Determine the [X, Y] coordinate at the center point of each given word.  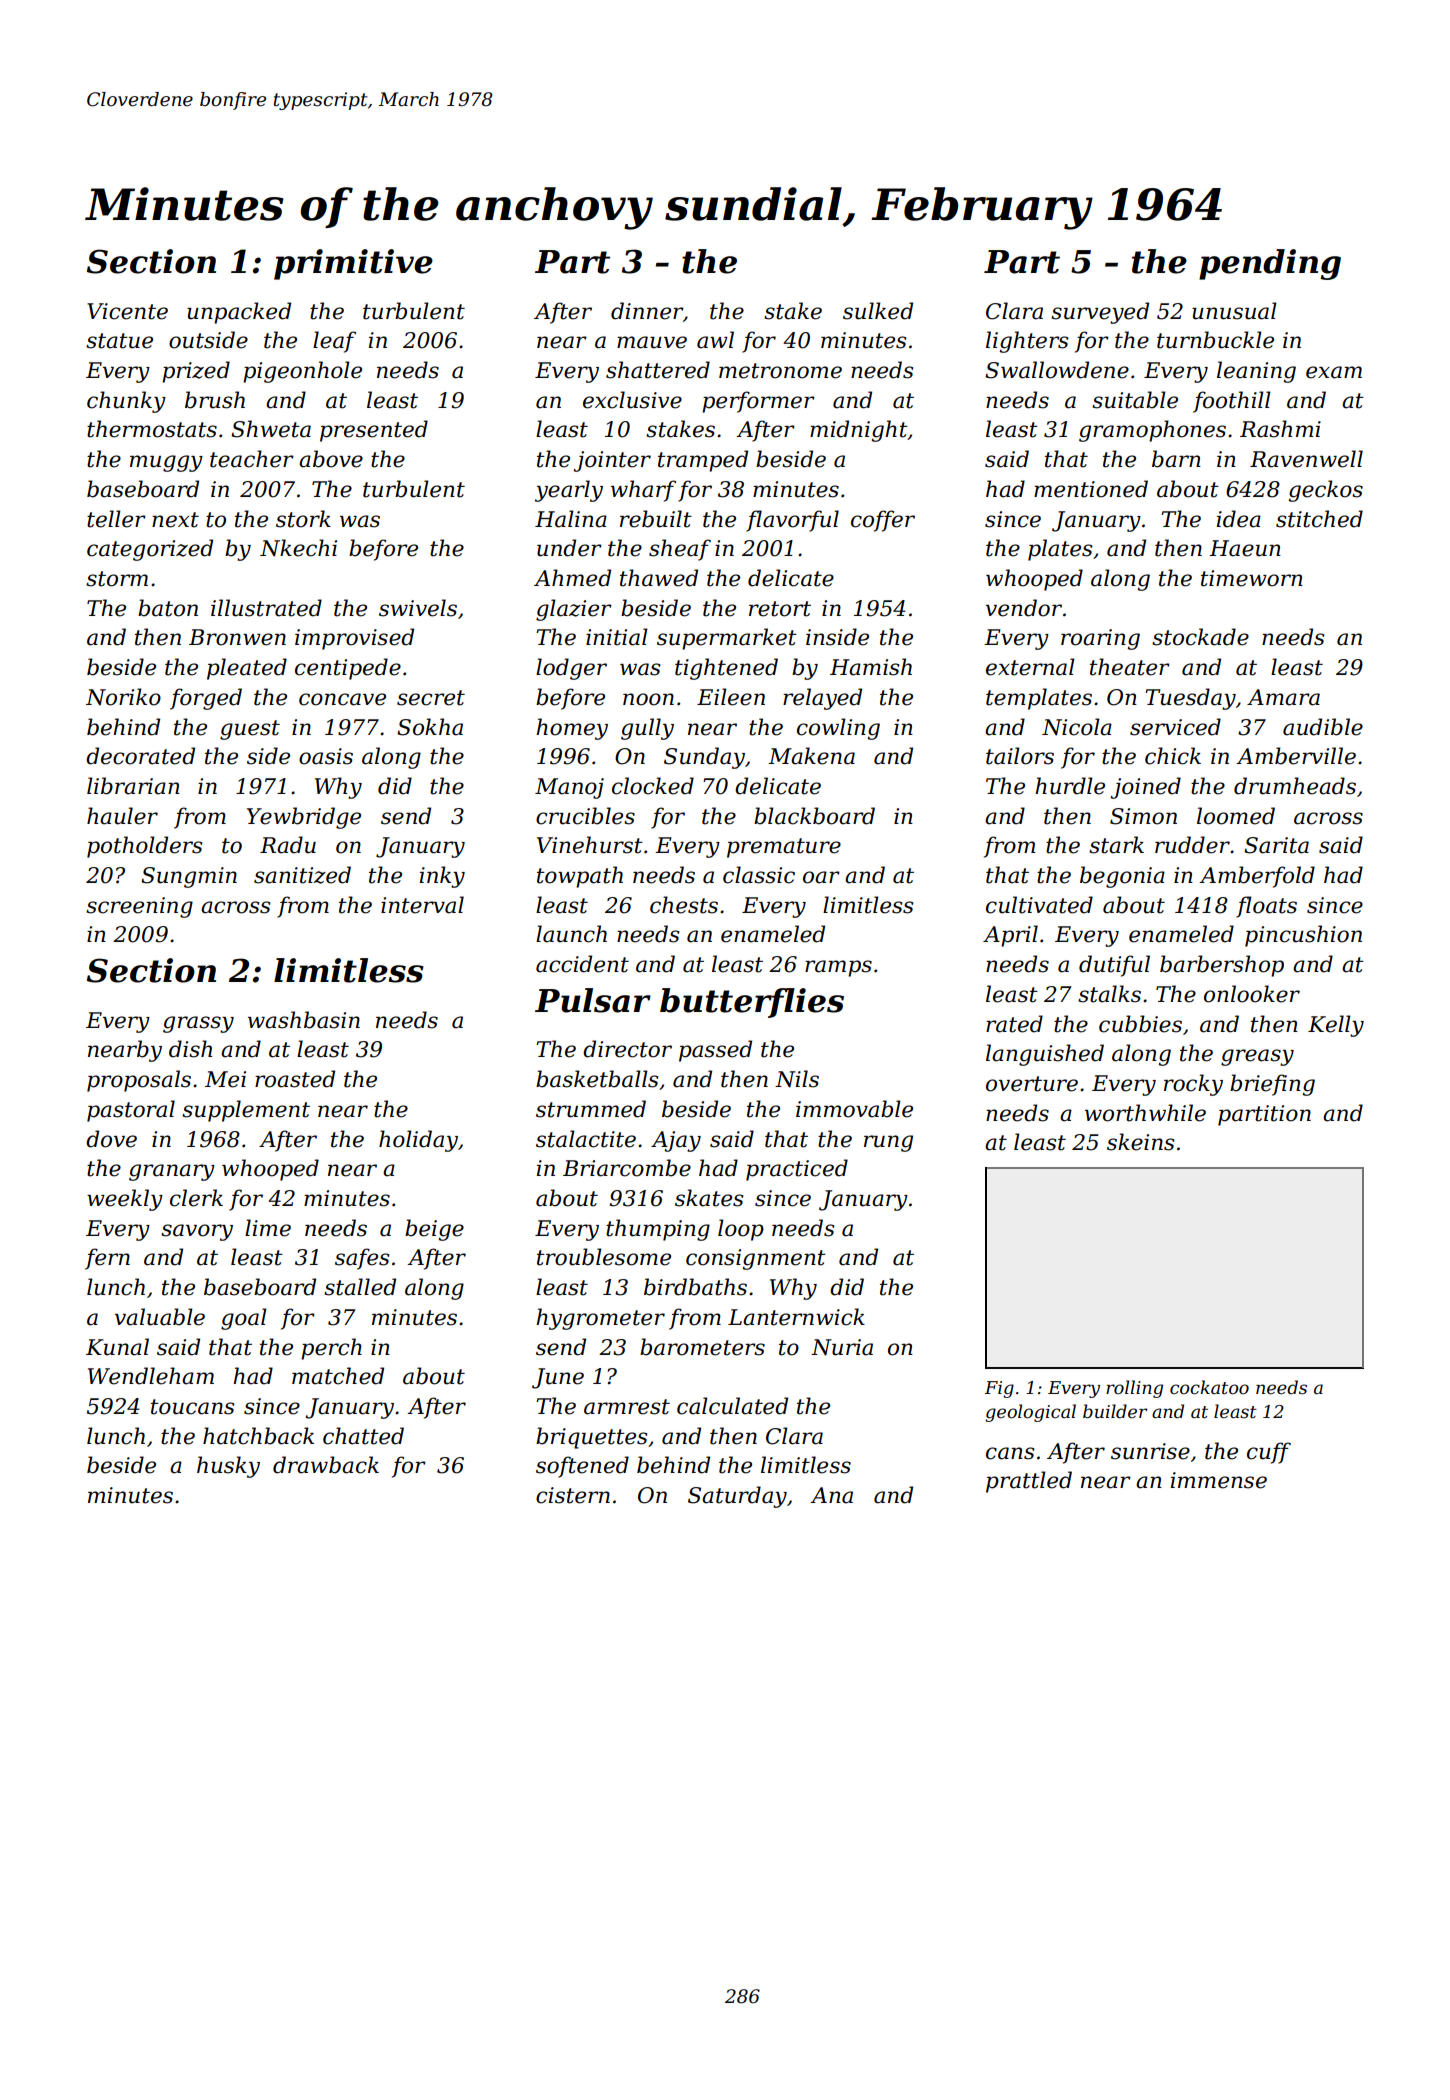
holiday [418, 1141]
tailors [1020, 756]
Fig [999, 1389]
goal [244, 1319]
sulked [878, 311]
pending [1270, 264]
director [627, 1049]
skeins [1140, 1142]
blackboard [814, 816]
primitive [353, 264]
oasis [326, 756]
